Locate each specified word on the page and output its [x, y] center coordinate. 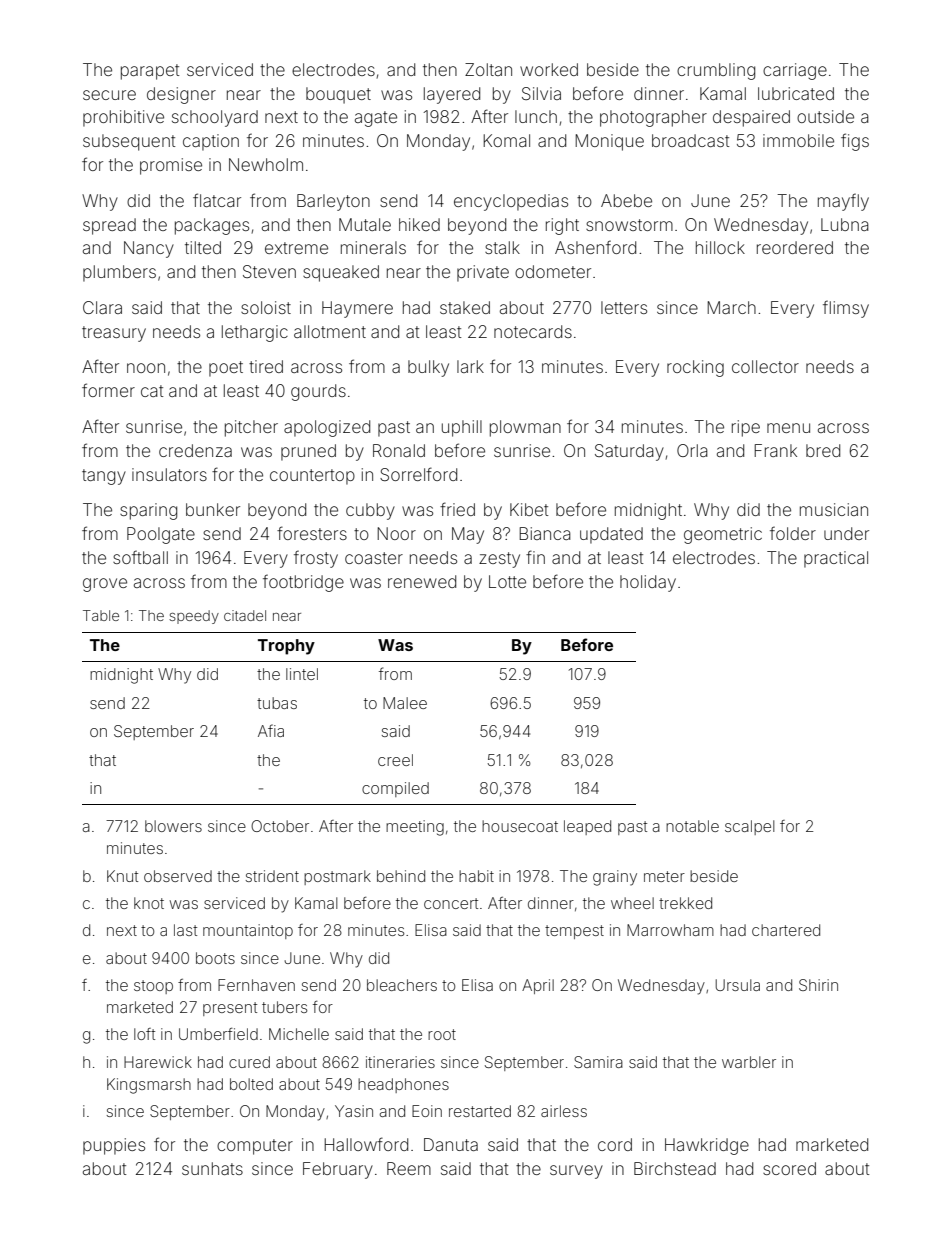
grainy [615, 878]
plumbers [119, 273]
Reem [409, 1168]
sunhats [212, 1168]
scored [789, 1168]
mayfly [843, 202]
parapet [150, 72]
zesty [499, 560]
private [483, 273]
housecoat [520, 826]
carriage [795, 71]
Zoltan [488, 69]
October [280, 826]
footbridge [303, 583]
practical [836, 559]
